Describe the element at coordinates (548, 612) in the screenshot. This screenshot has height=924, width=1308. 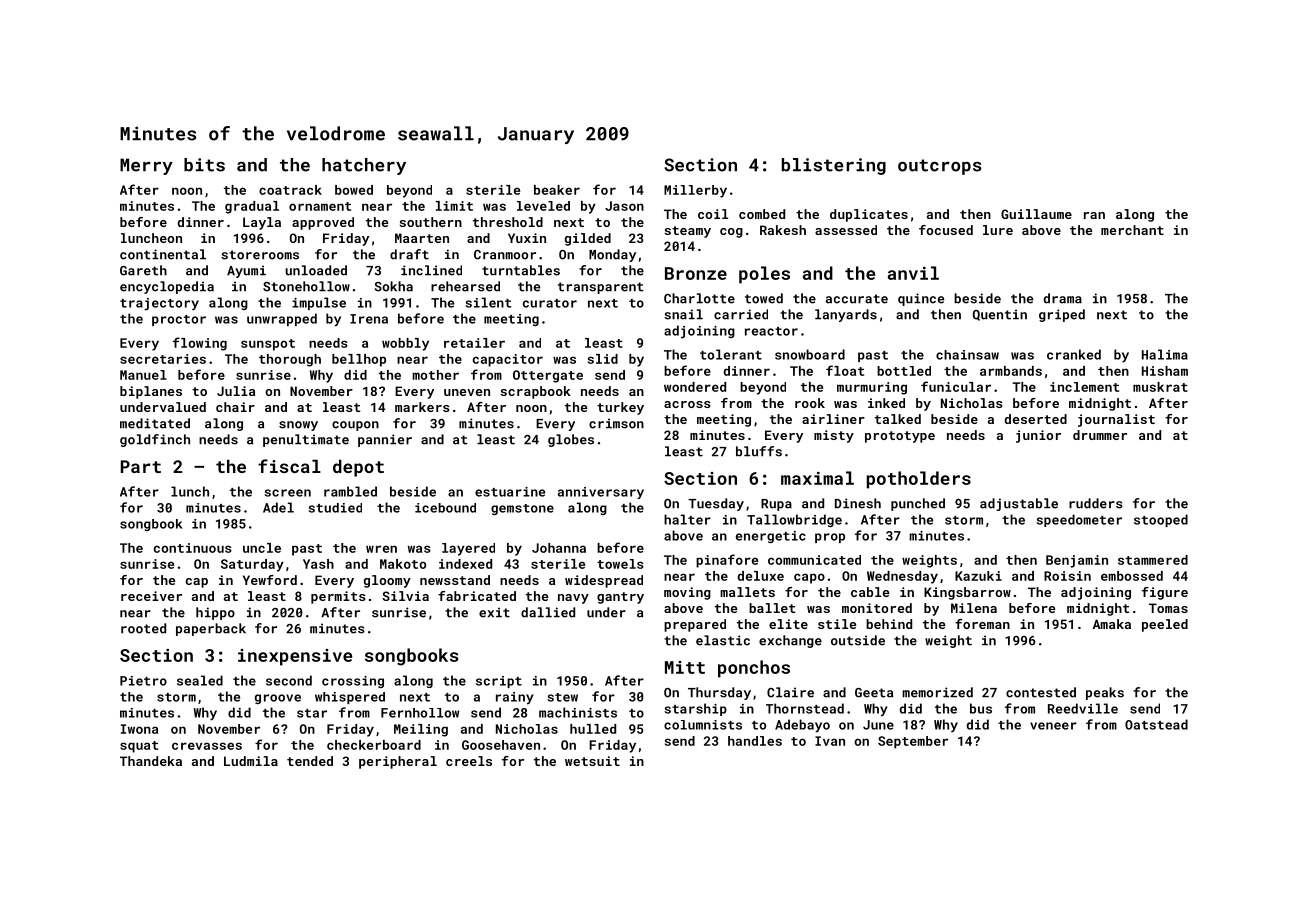
I see `dallied` at that location.
